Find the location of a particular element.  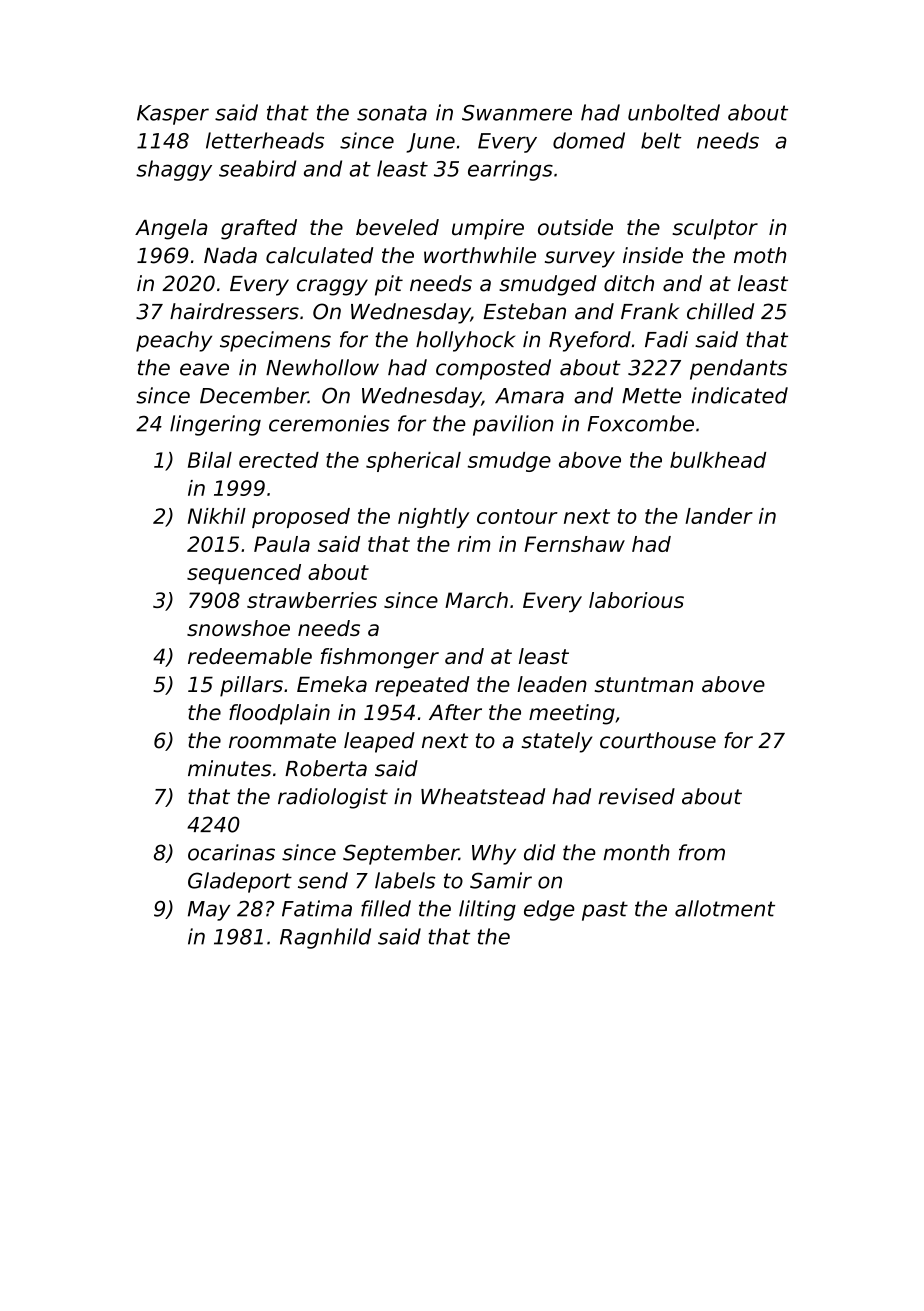

unbolted is located at coordinates (674, 112).
